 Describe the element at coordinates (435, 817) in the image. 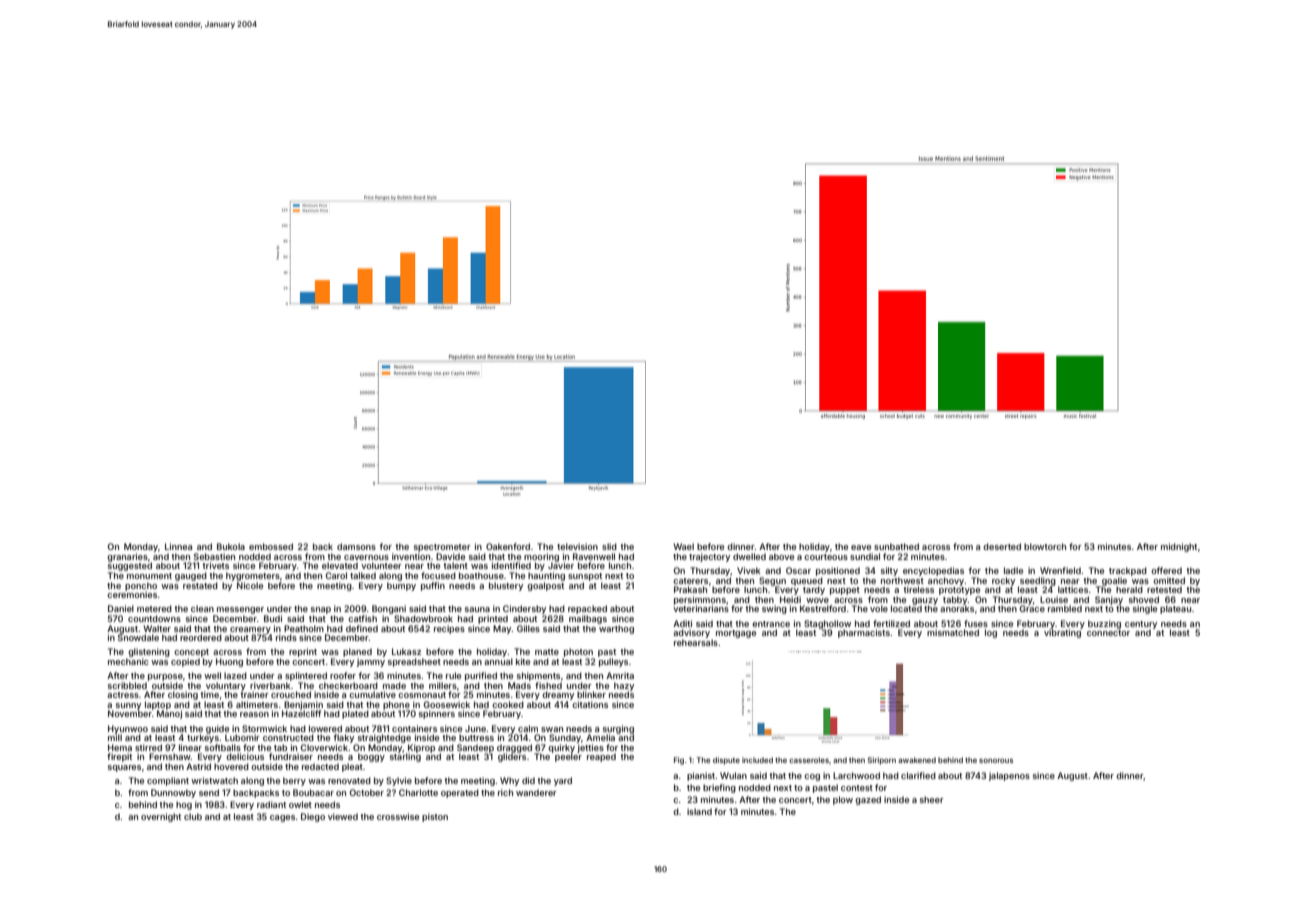

I see `piston` at that location.
